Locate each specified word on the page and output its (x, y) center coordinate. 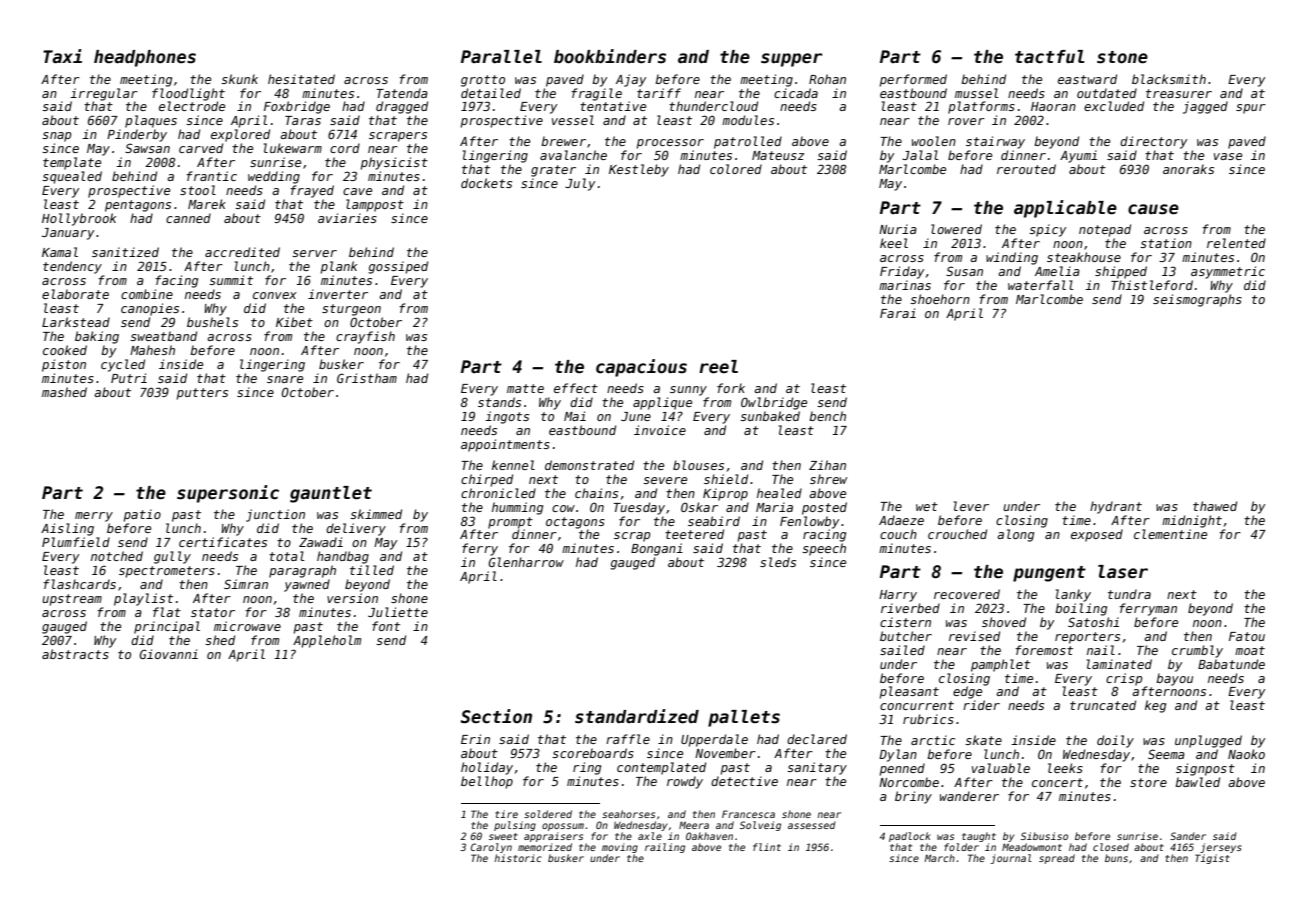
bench (827, 416)
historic (518, 858)
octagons (575, 523)
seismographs (1197, 300)
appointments (505, 445)
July (580, 184)
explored (240, 135)
